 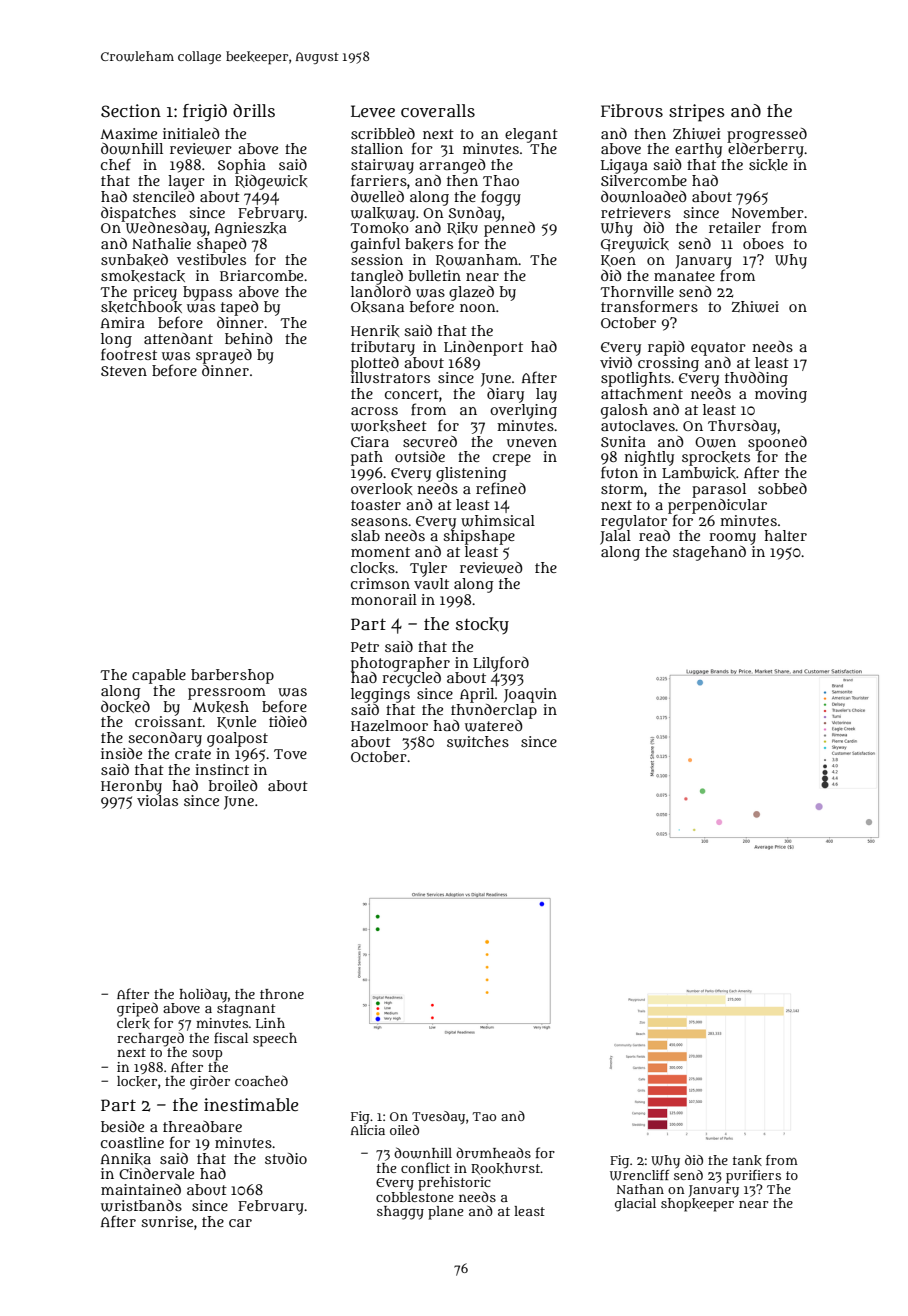 I want to click on plane, so click(x=446, y=1213).
